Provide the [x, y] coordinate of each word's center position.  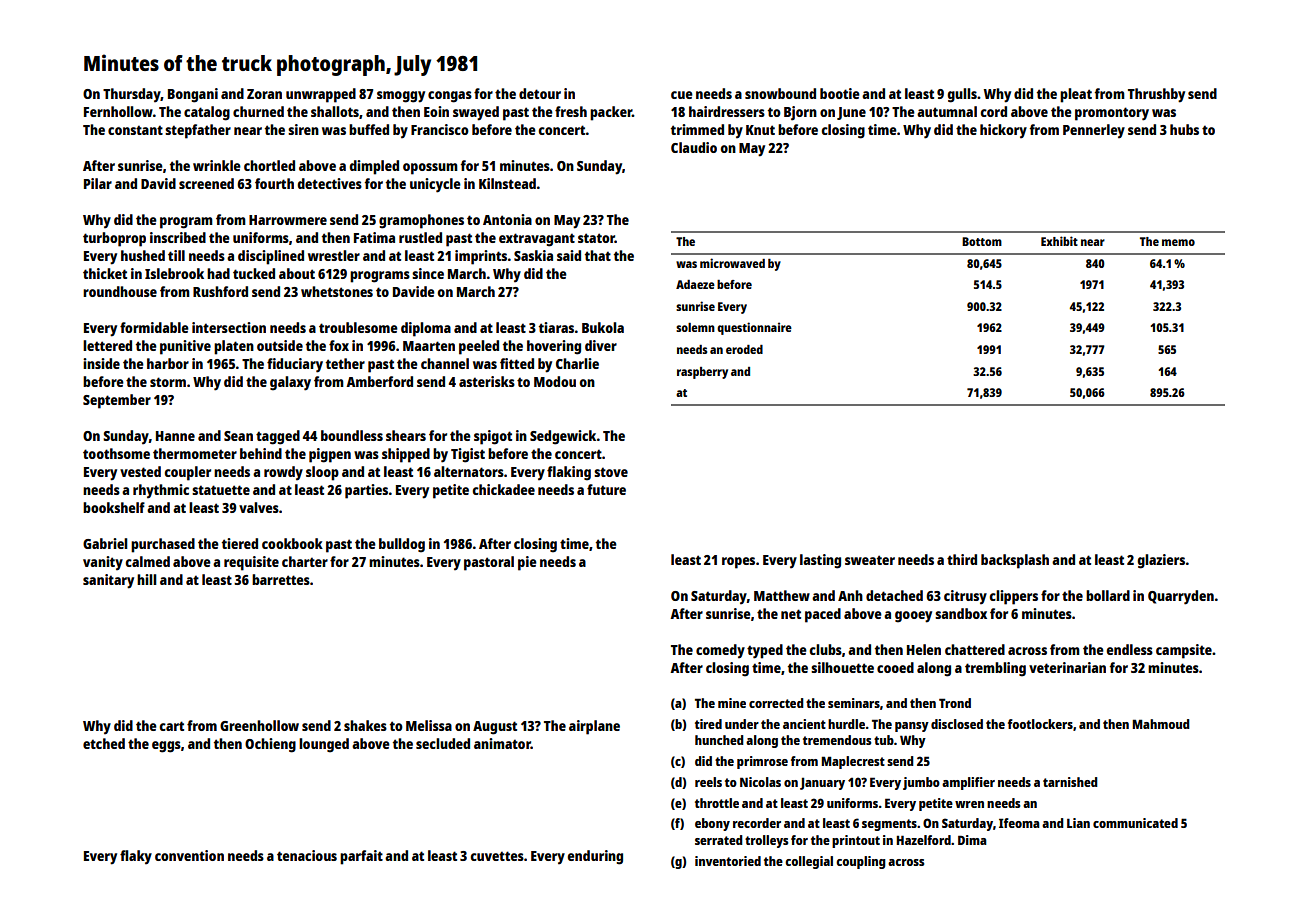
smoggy [401, 97]
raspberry [702, 373]
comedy [720, 651]
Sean [238, 436]
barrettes [281, 579]
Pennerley [1094, 131]
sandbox [961, 613]
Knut [760, 130]
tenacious [307, 855]
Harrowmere [288, 220]
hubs [1184, 129]
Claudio [694, 147]
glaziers [1161, 561]
